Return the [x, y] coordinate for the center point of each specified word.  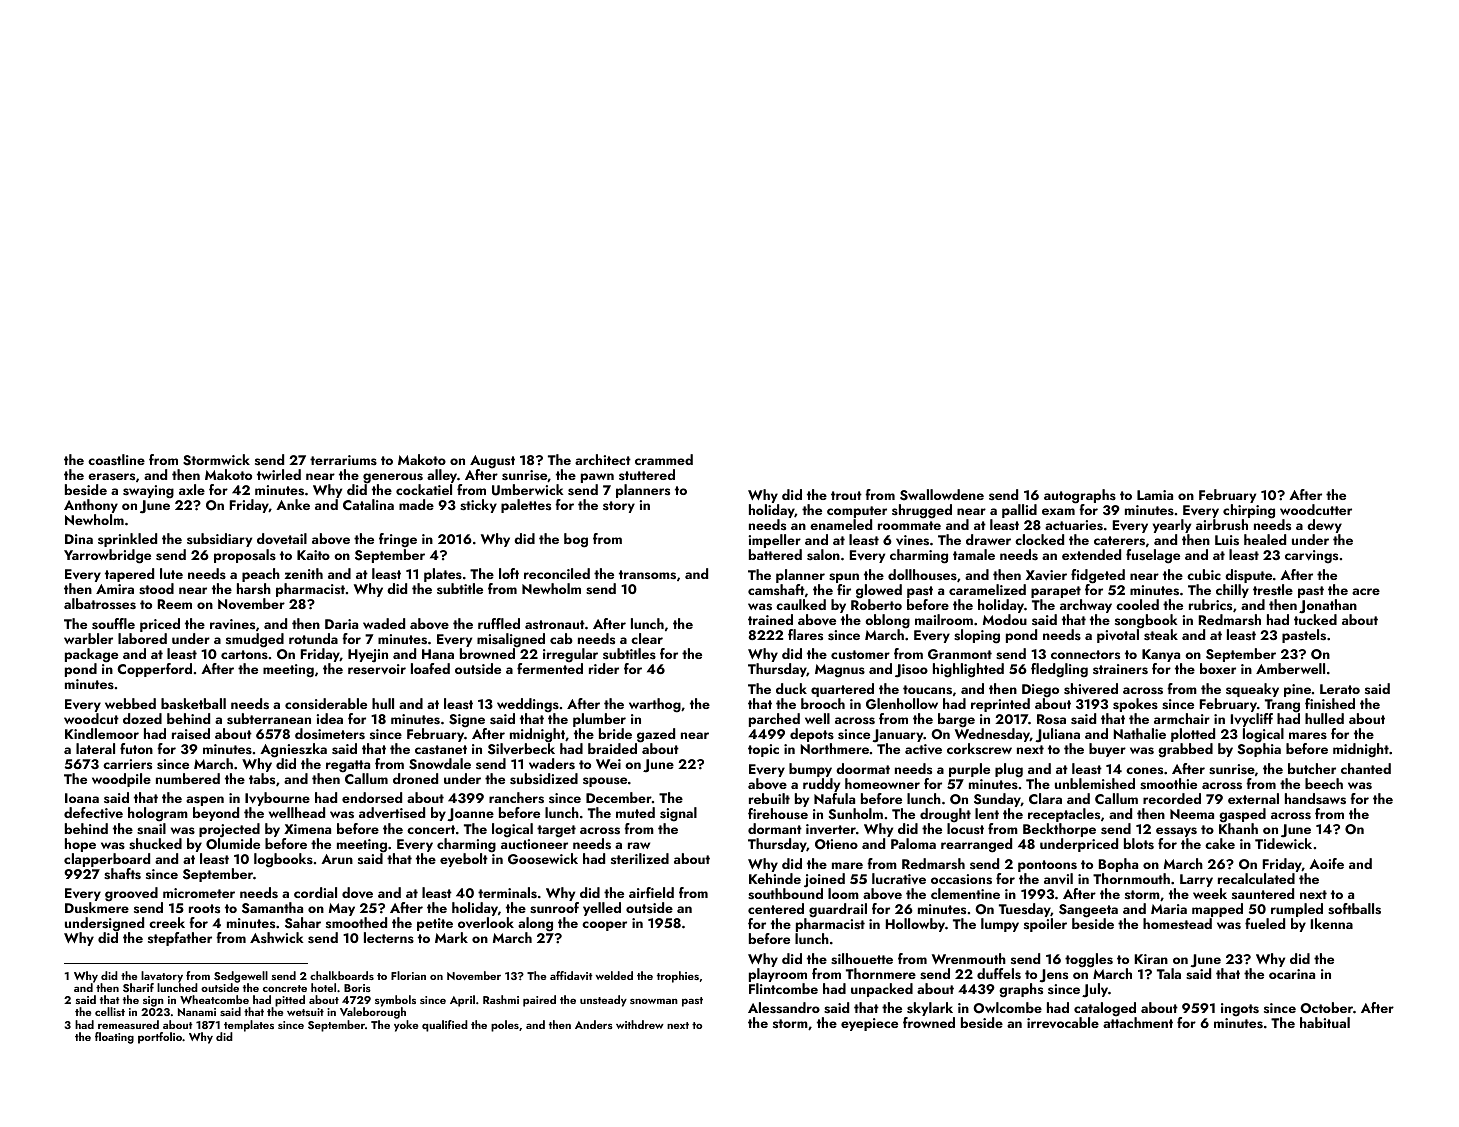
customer [860, 655]
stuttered [647, 474]
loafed [430, 668]
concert [431, 829]
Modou [1005, 619]
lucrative [899, 878]
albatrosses [100, 604]
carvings [1311, 557]
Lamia [1155, 495]
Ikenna [1332, 923]
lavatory [162, 977]
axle [192, 489]
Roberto [876, 604]
